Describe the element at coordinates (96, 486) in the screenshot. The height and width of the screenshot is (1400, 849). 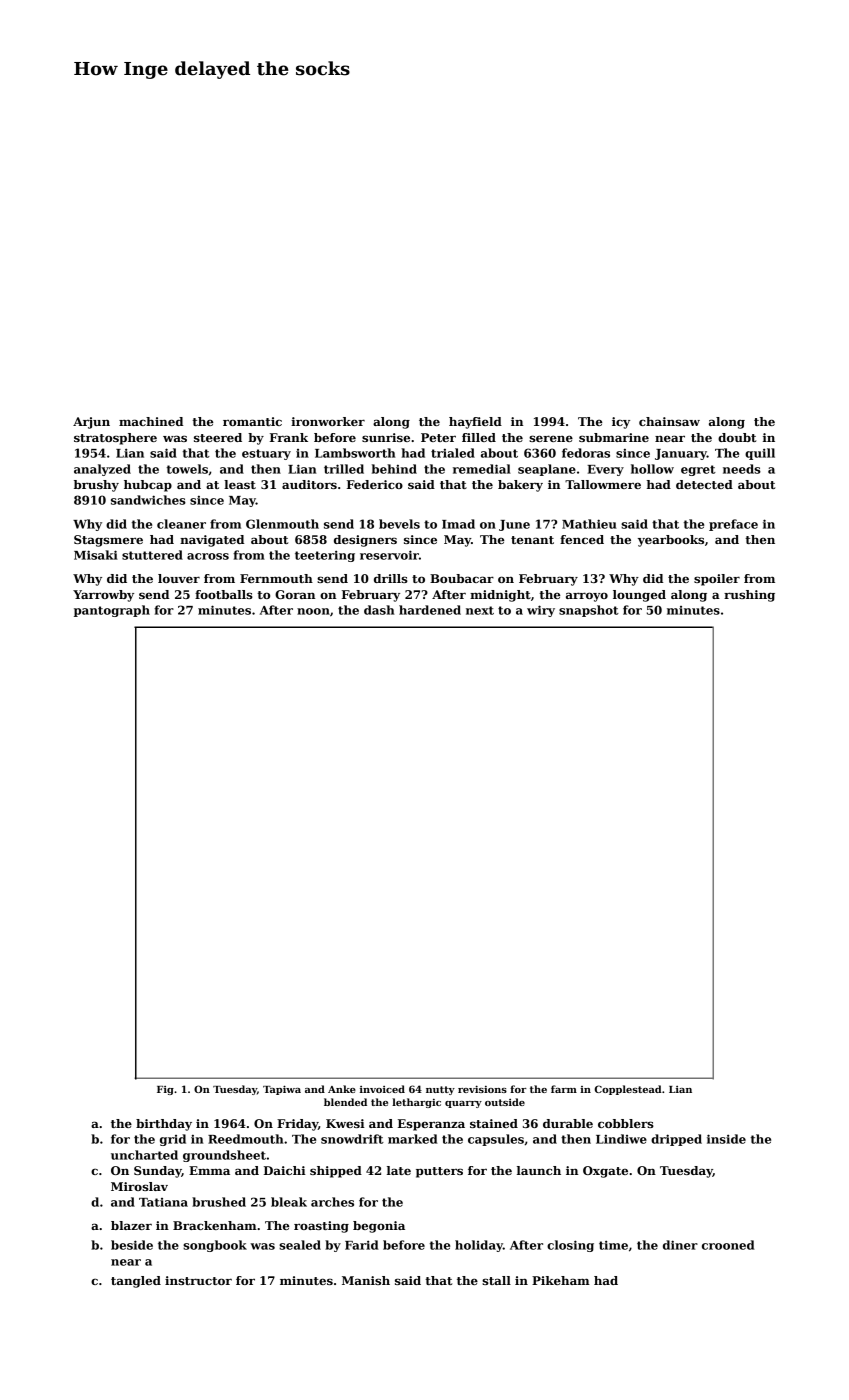
I see `brushy` at that location.
